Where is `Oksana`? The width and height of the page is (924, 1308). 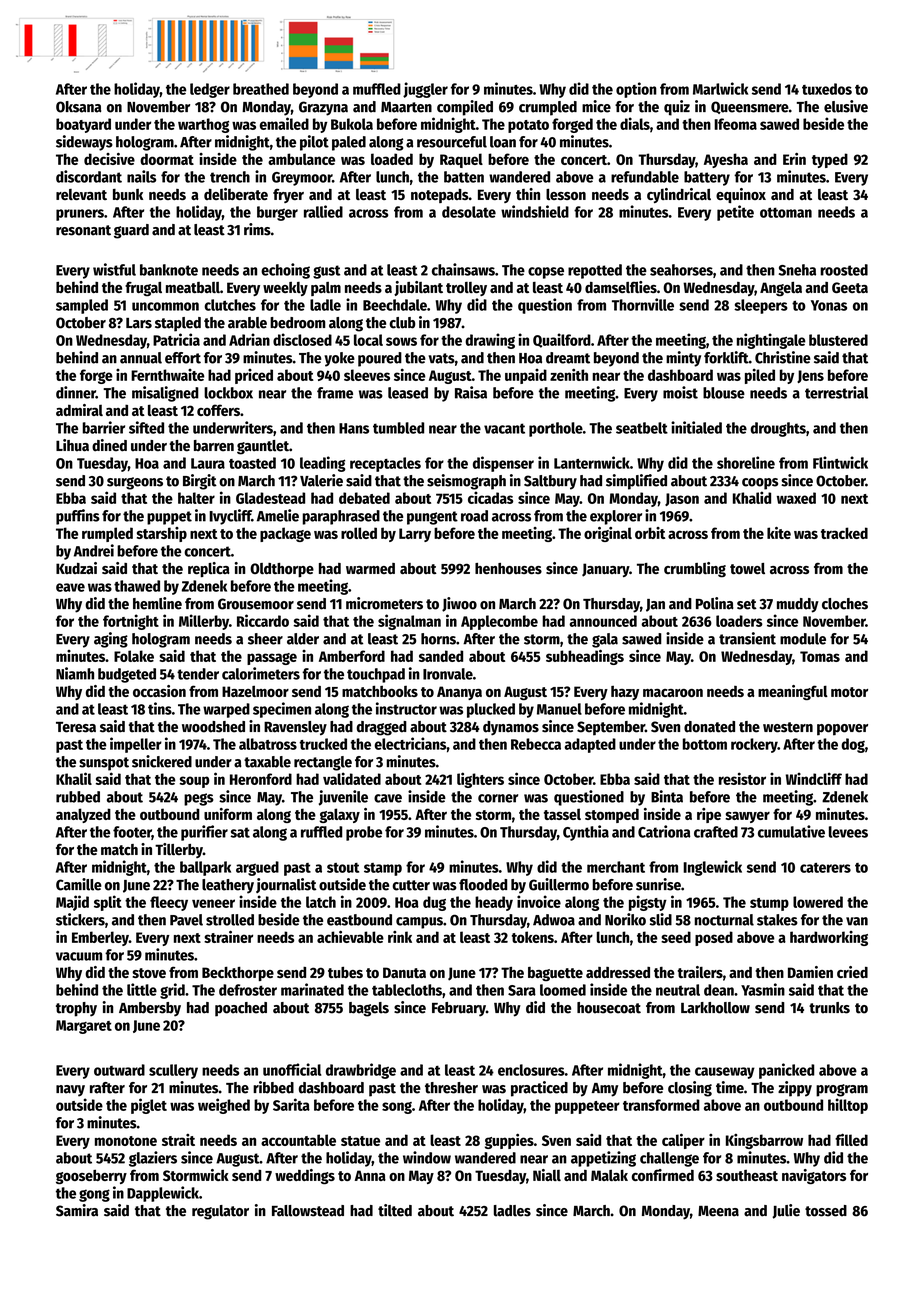 Oksana is located at coordinates (78, 107).
